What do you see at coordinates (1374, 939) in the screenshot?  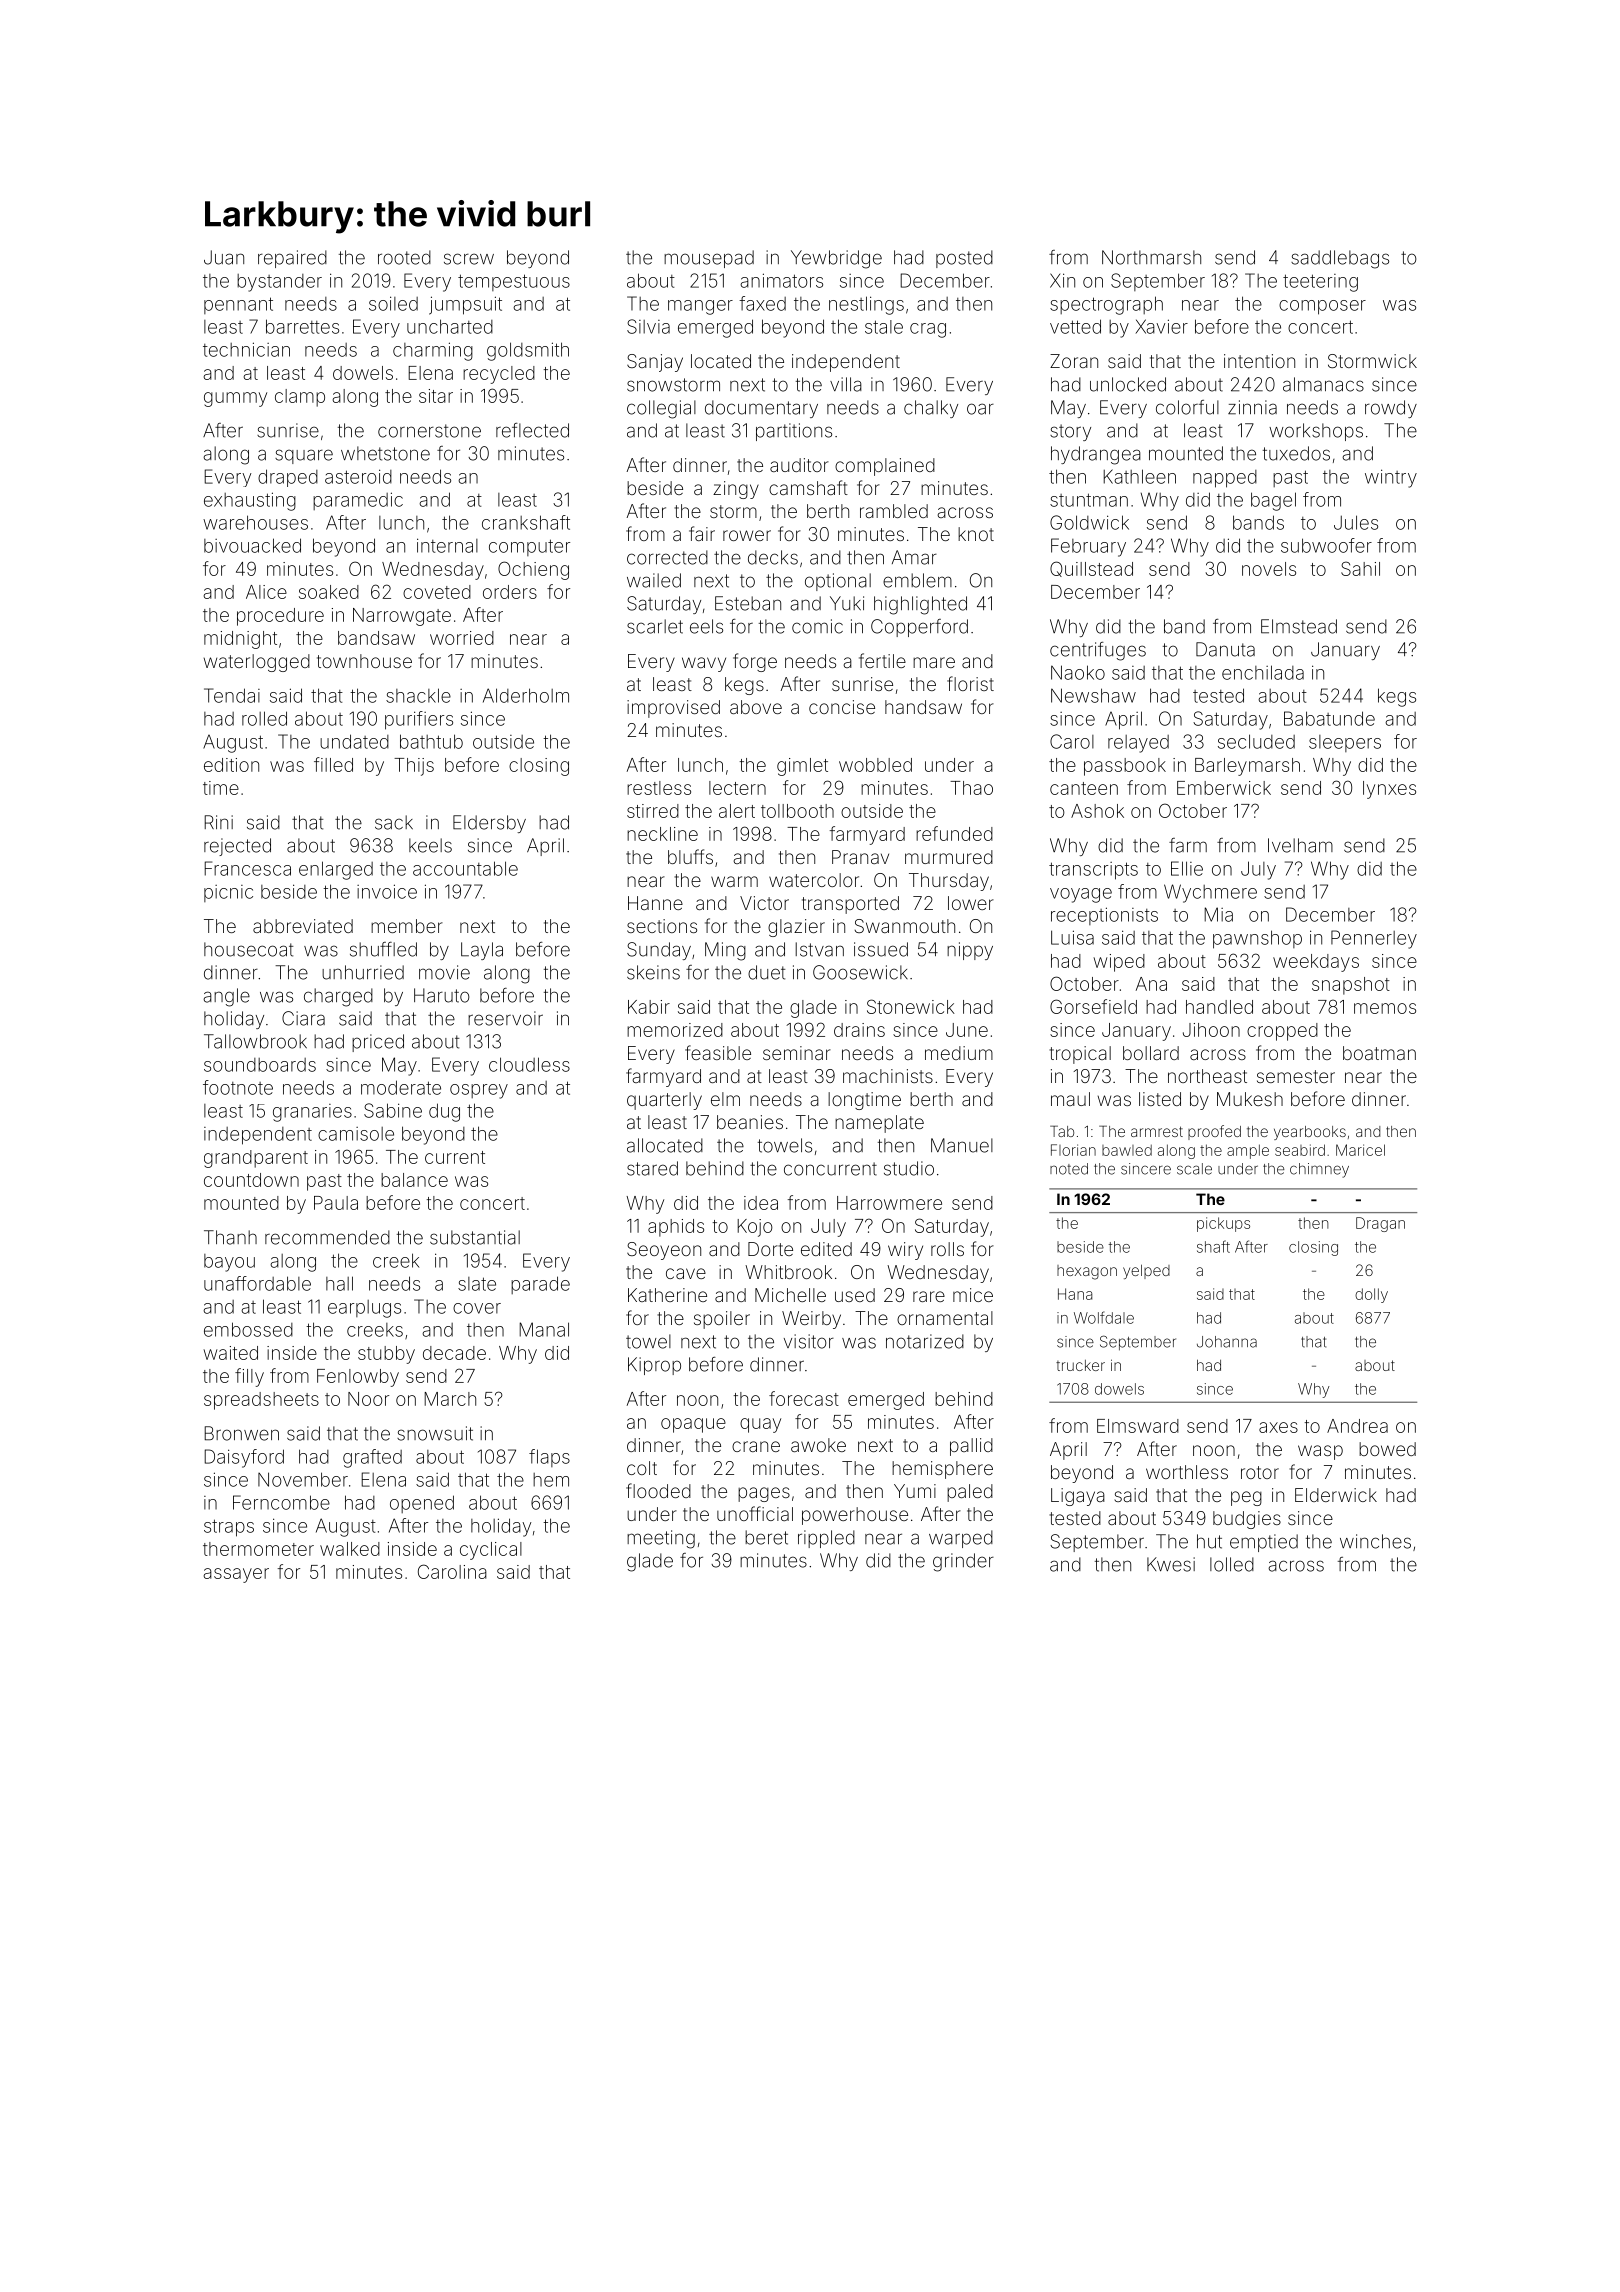 I see `Pennerley` at bounding box center [1374, 939].
